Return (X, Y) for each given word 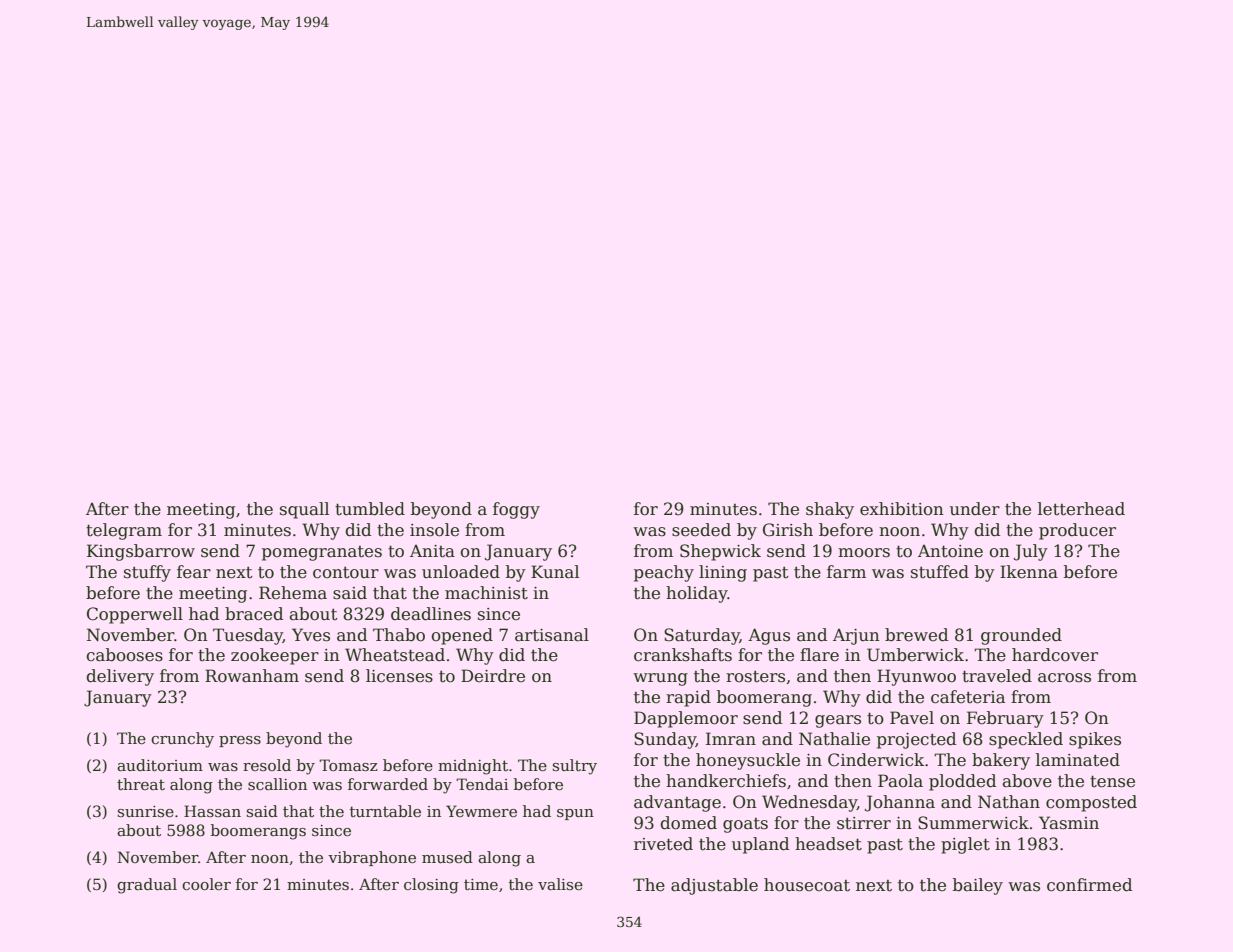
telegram (124, 531)
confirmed (1089, 885)
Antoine (950, 551)
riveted (663, 844)
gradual (147, 886)
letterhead (1081, 509)
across (1064, 678)
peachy (664, 573)
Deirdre (493, 676)
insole (434, 530)
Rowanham (252, 676)
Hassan (212, 811)
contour (346, 573)
